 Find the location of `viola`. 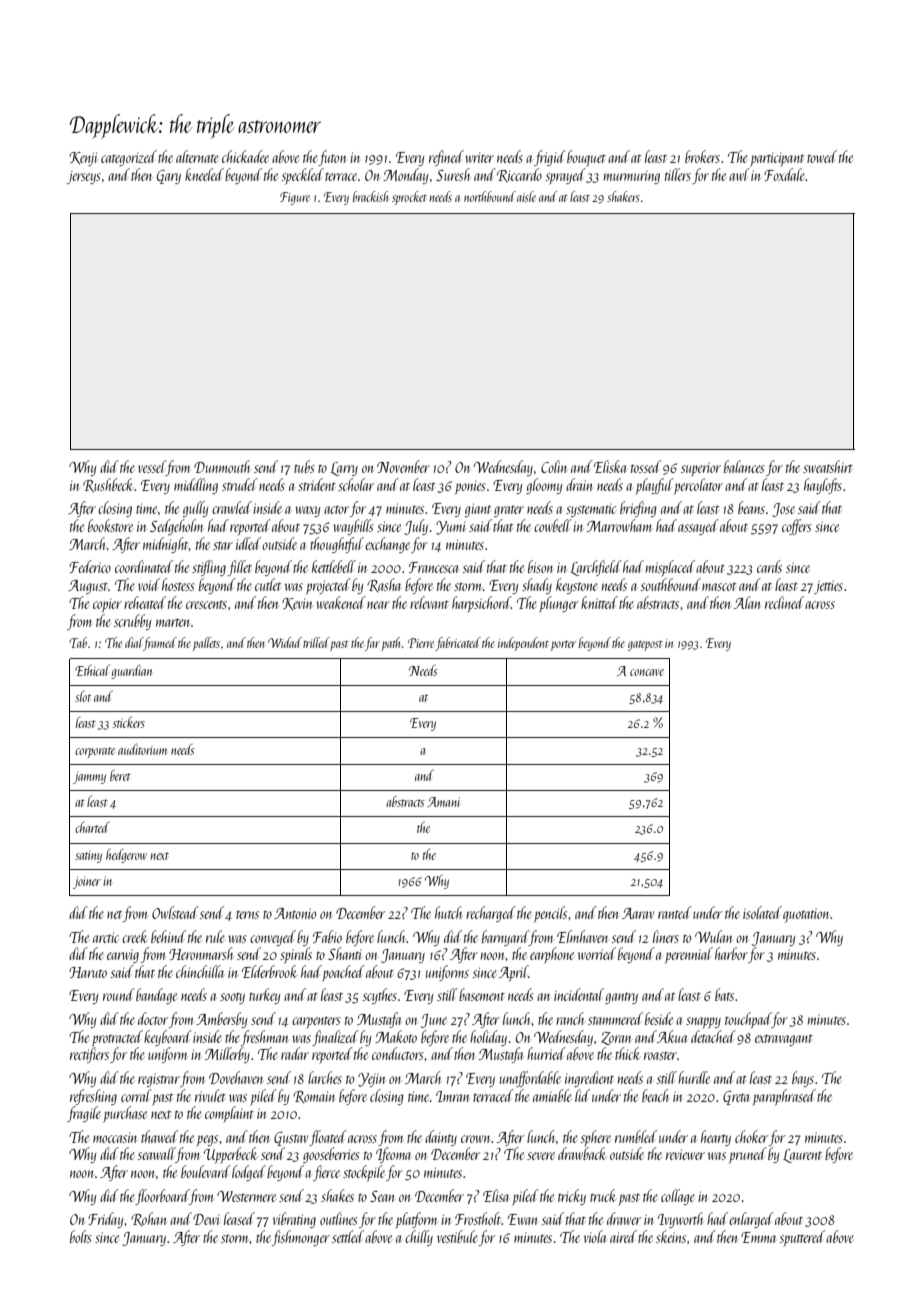

viola is located at coordinates (595, 1236).
